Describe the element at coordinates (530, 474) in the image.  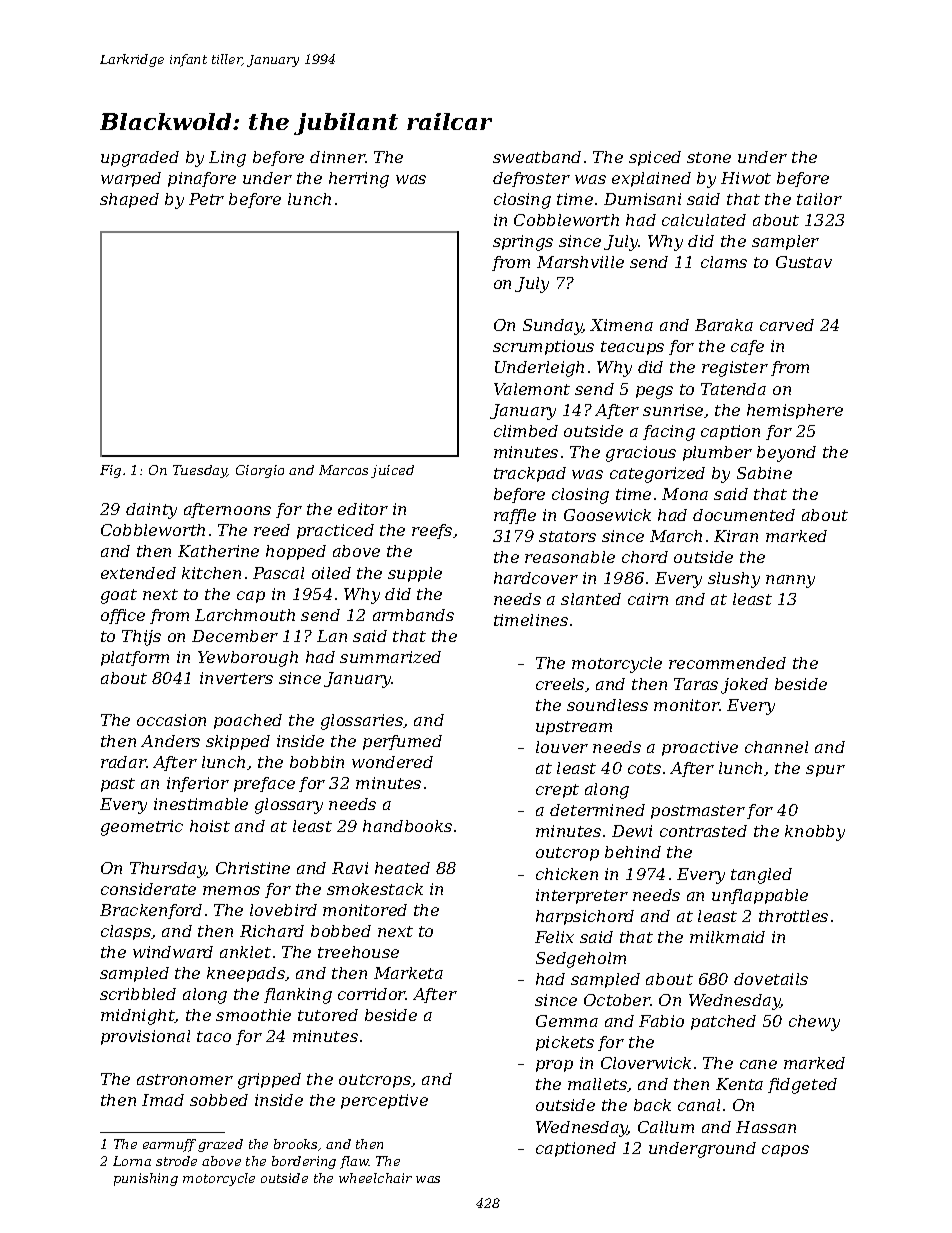
I see `trackpad` at that location.
